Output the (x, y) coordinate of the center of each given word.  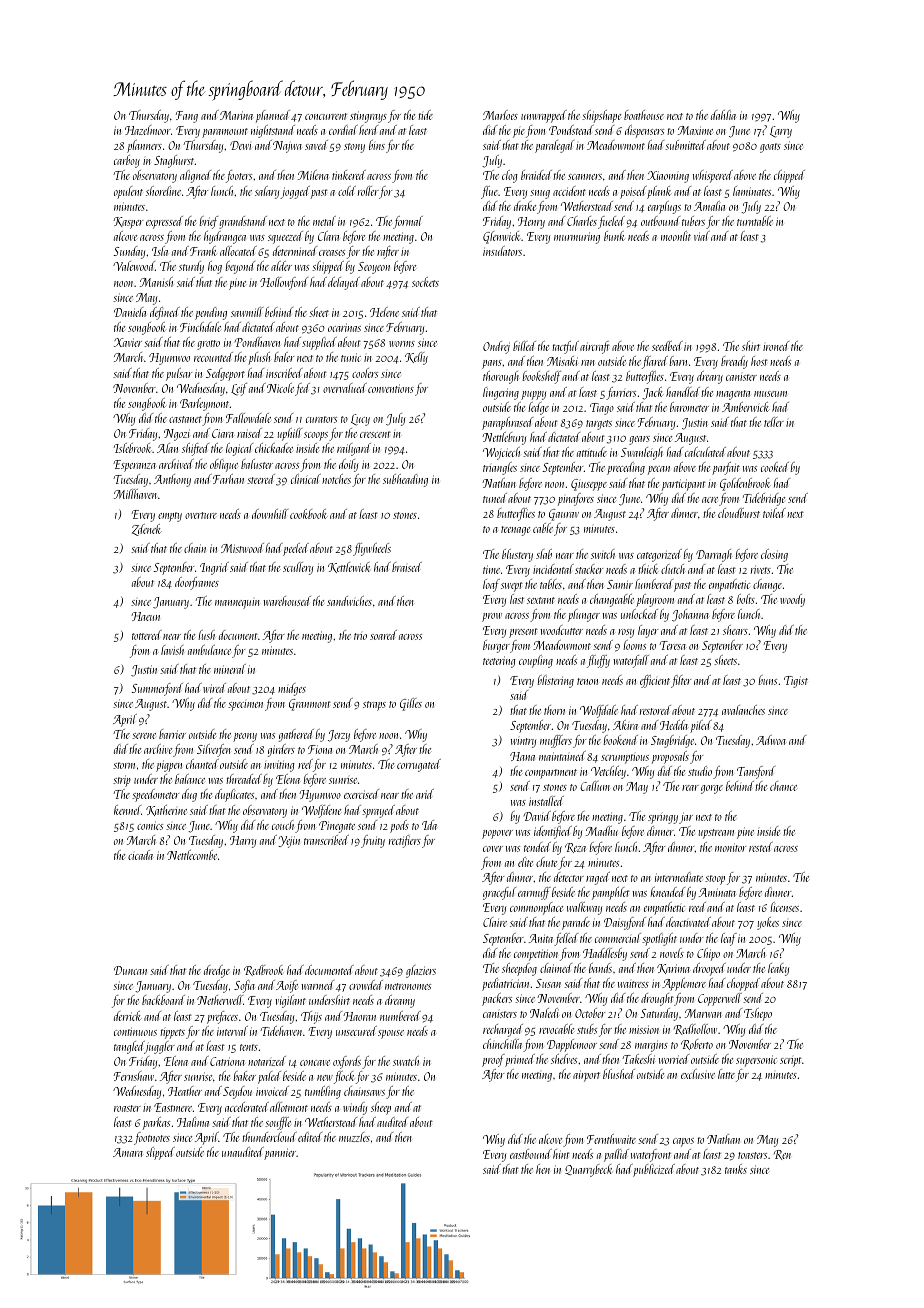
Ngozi (177, 435)
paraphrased (507, 423)
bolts (746, 599)
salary (267, 192)
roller (368, 191)
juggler (160, 1047)
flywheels (372, 549)
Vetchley (608, 772)
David (537, 816)
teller (774, 422)
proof (493, 1060)
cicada (140, 855)
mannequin (237, 604)
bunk (614, 236)
